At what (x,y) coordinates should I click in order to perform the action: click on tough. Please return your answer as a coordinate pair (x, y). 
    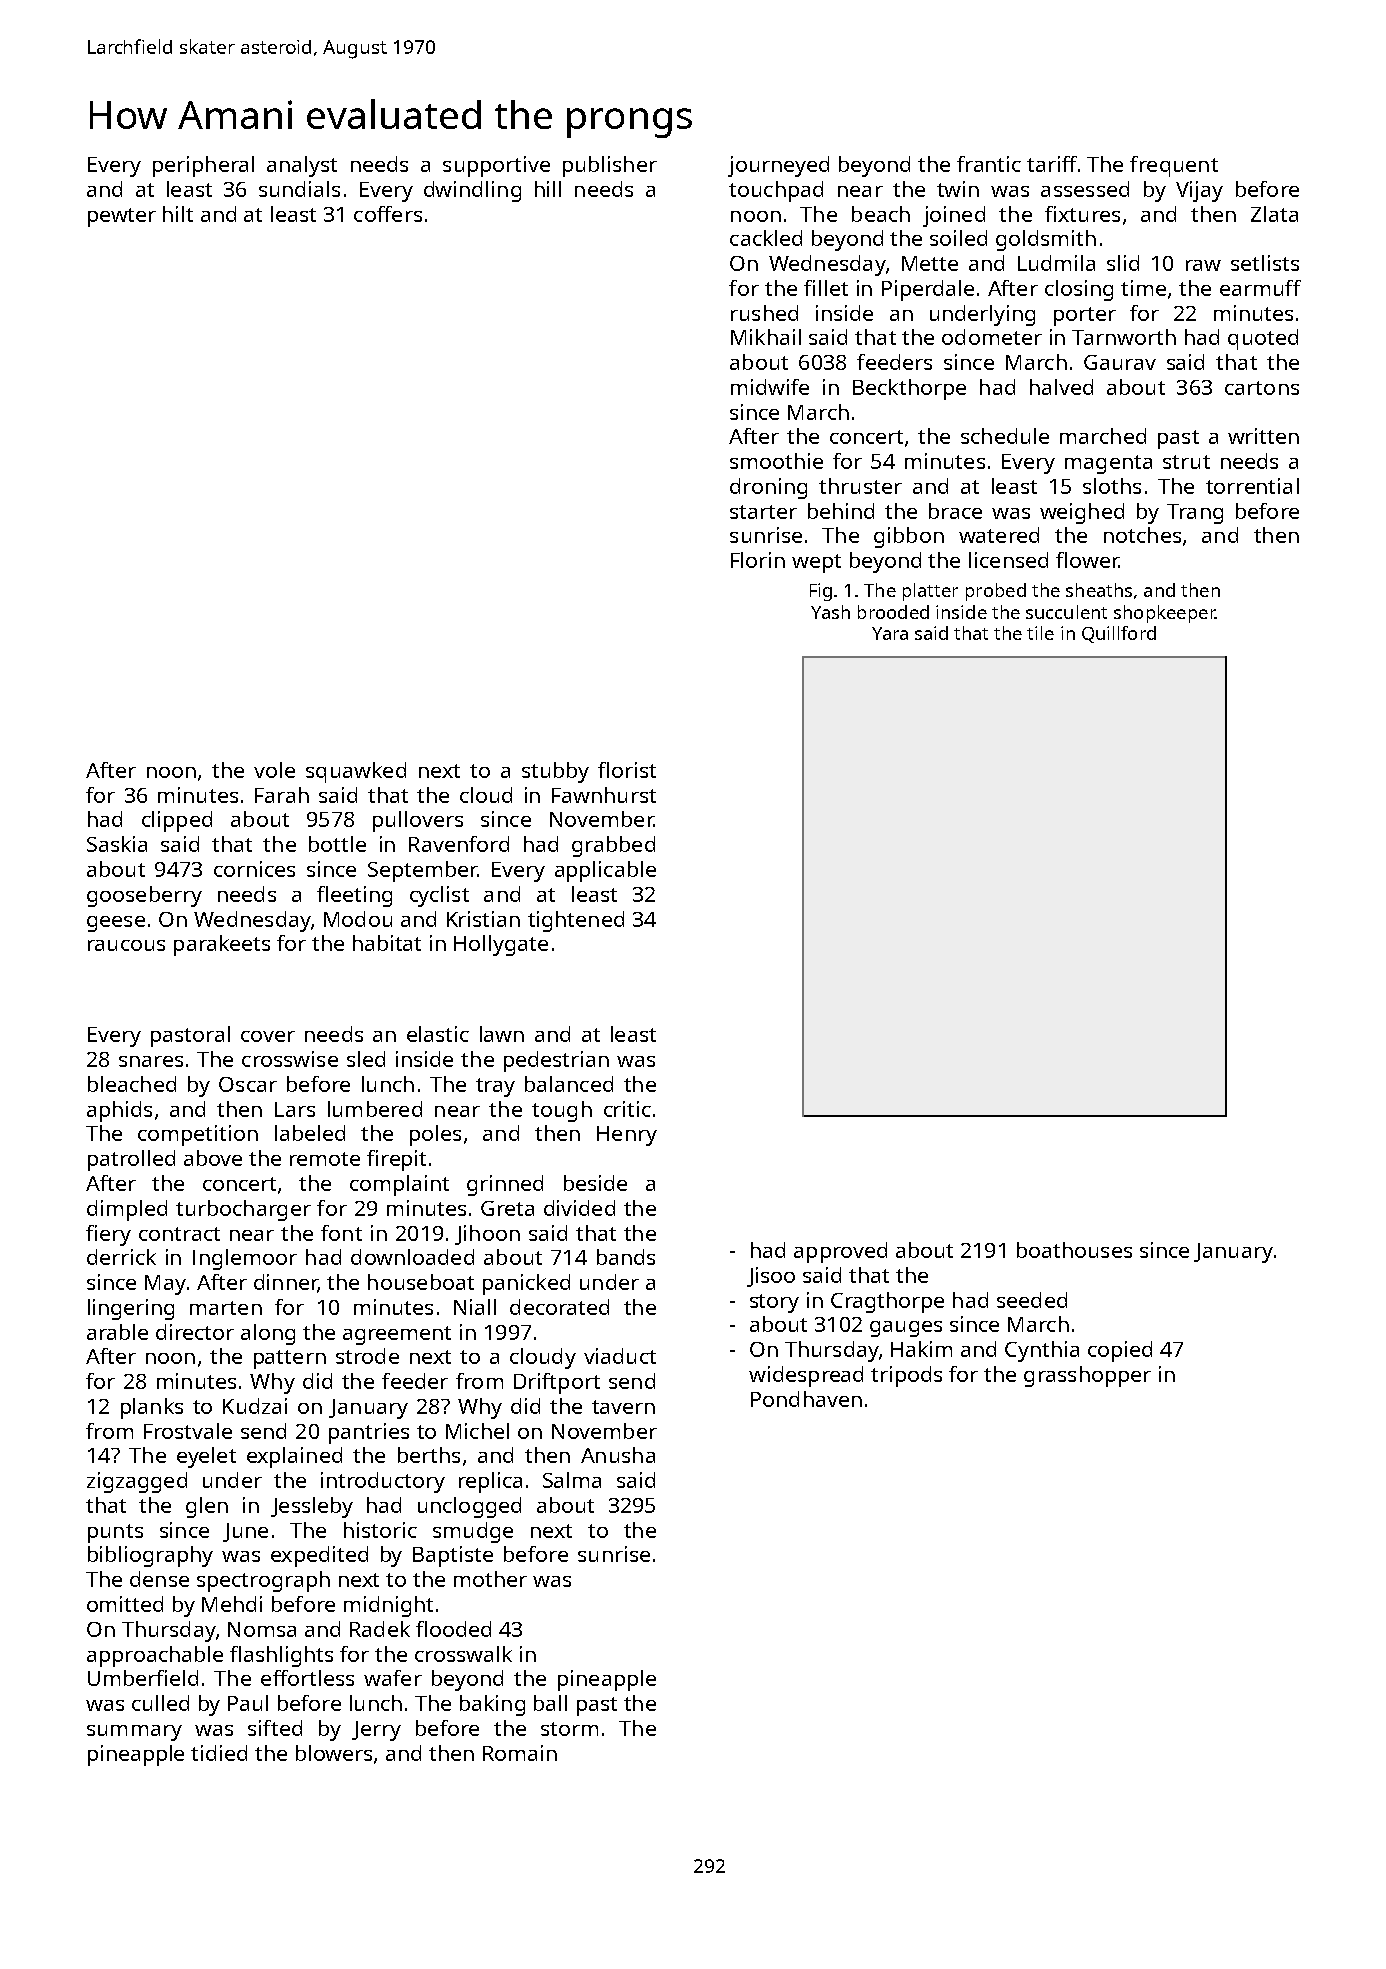
    Looking at the image, I should click on (562, 1111).
